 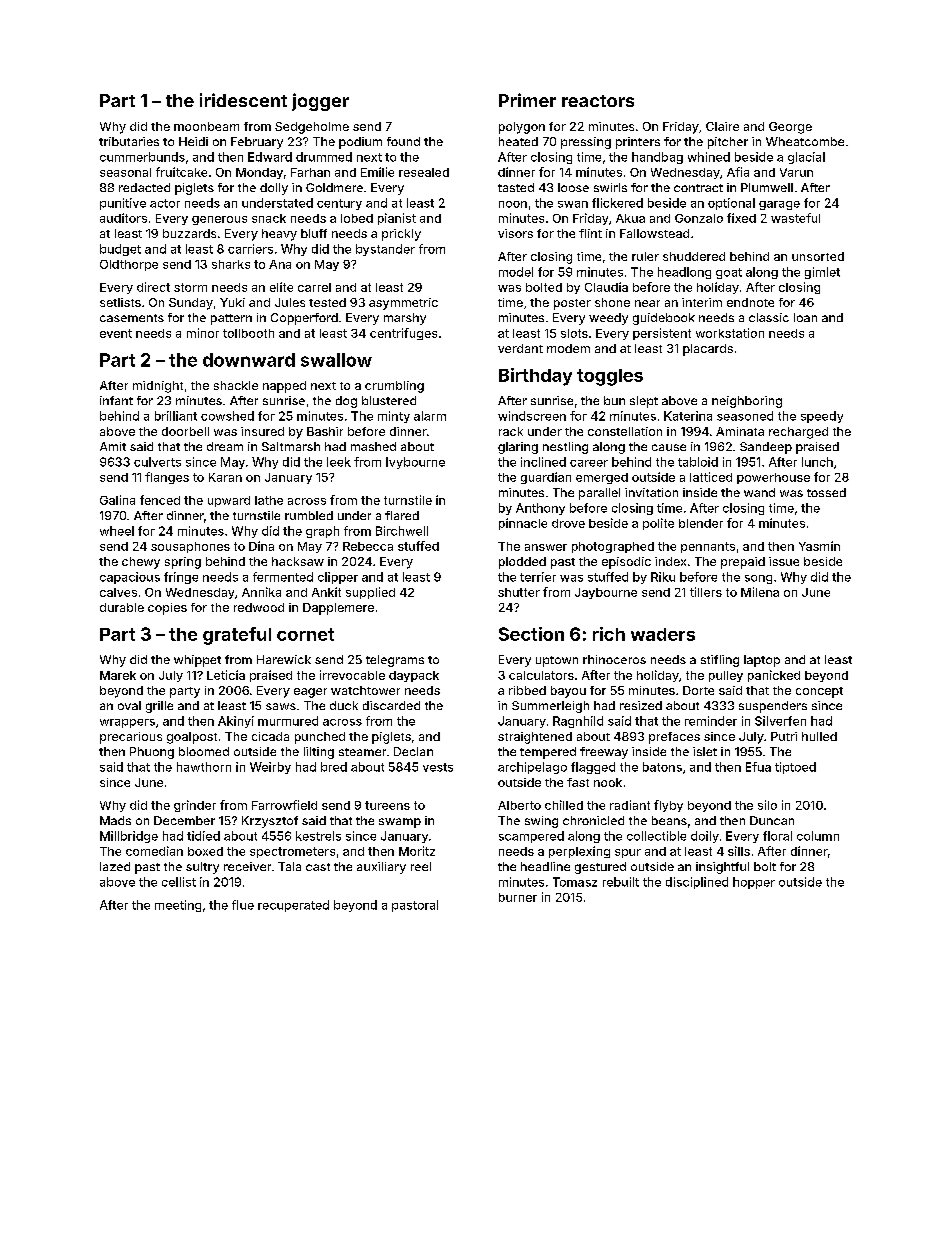 What do you see at coordinates (806, 158) in the image?
I see `glacial` at bounding box center [806, 158].
